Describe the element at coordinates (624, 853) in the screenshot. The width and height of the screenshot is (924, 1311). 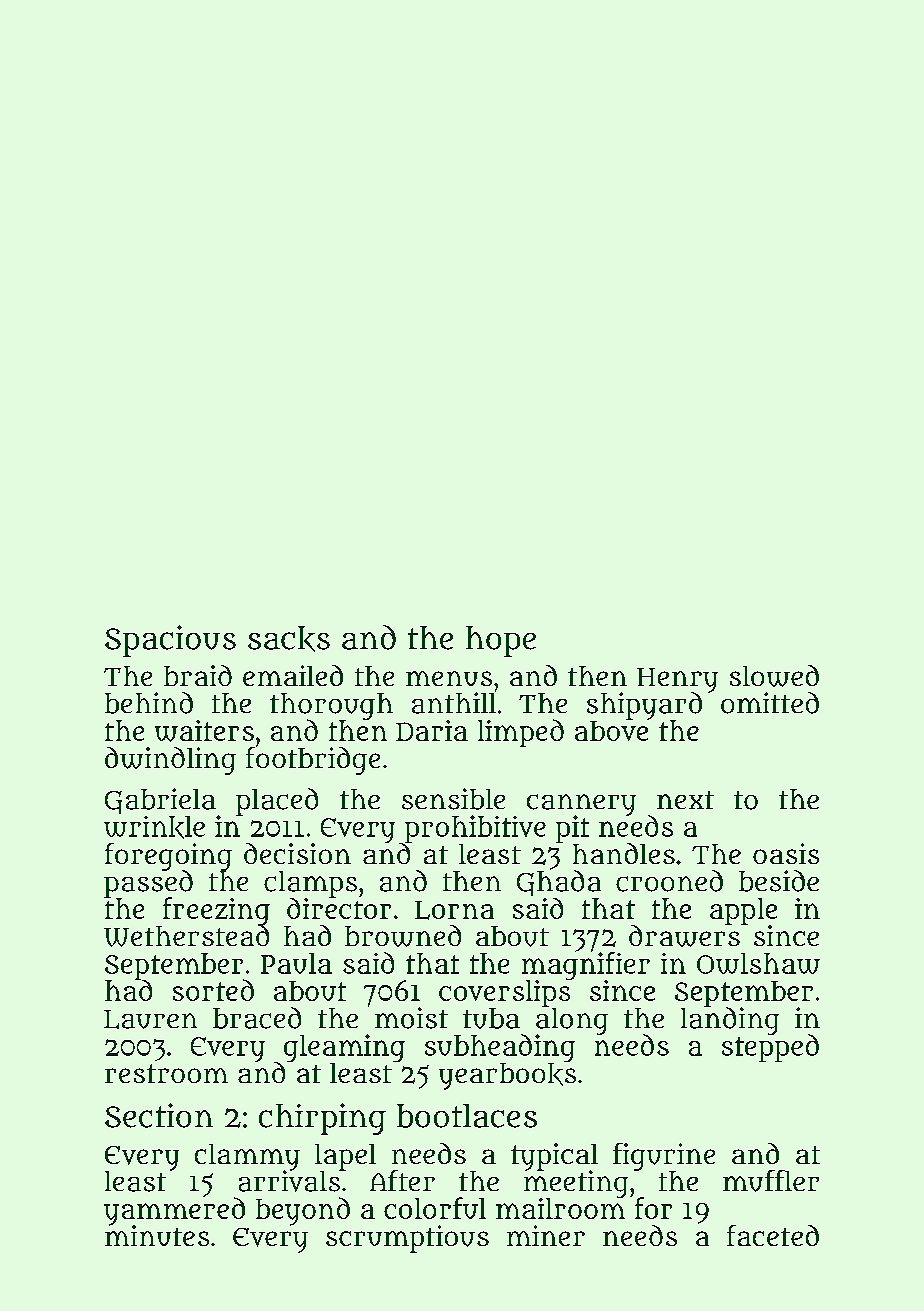
I see `handles` at that location.
